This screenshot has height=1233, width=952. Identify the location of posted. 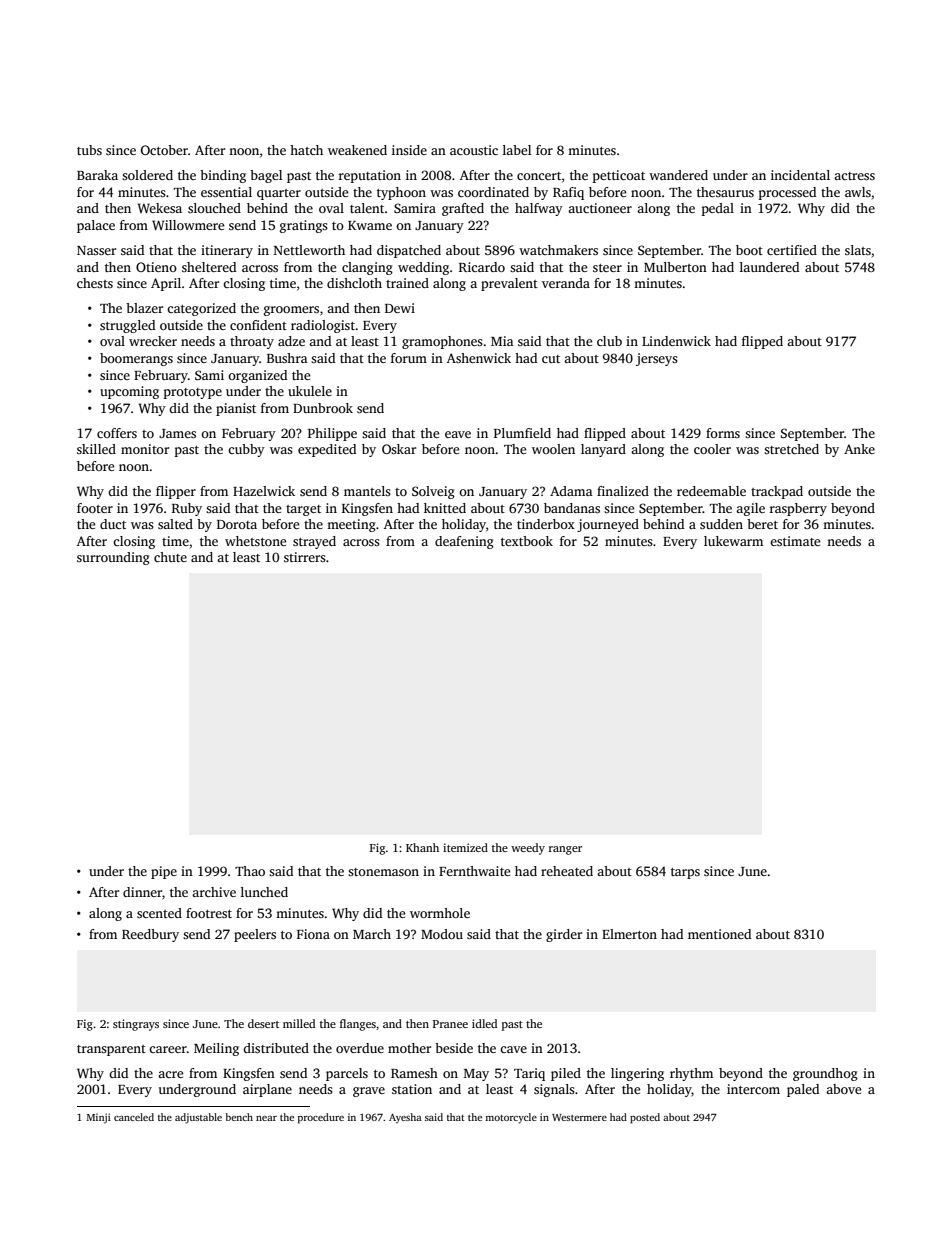
(645, 1118).
